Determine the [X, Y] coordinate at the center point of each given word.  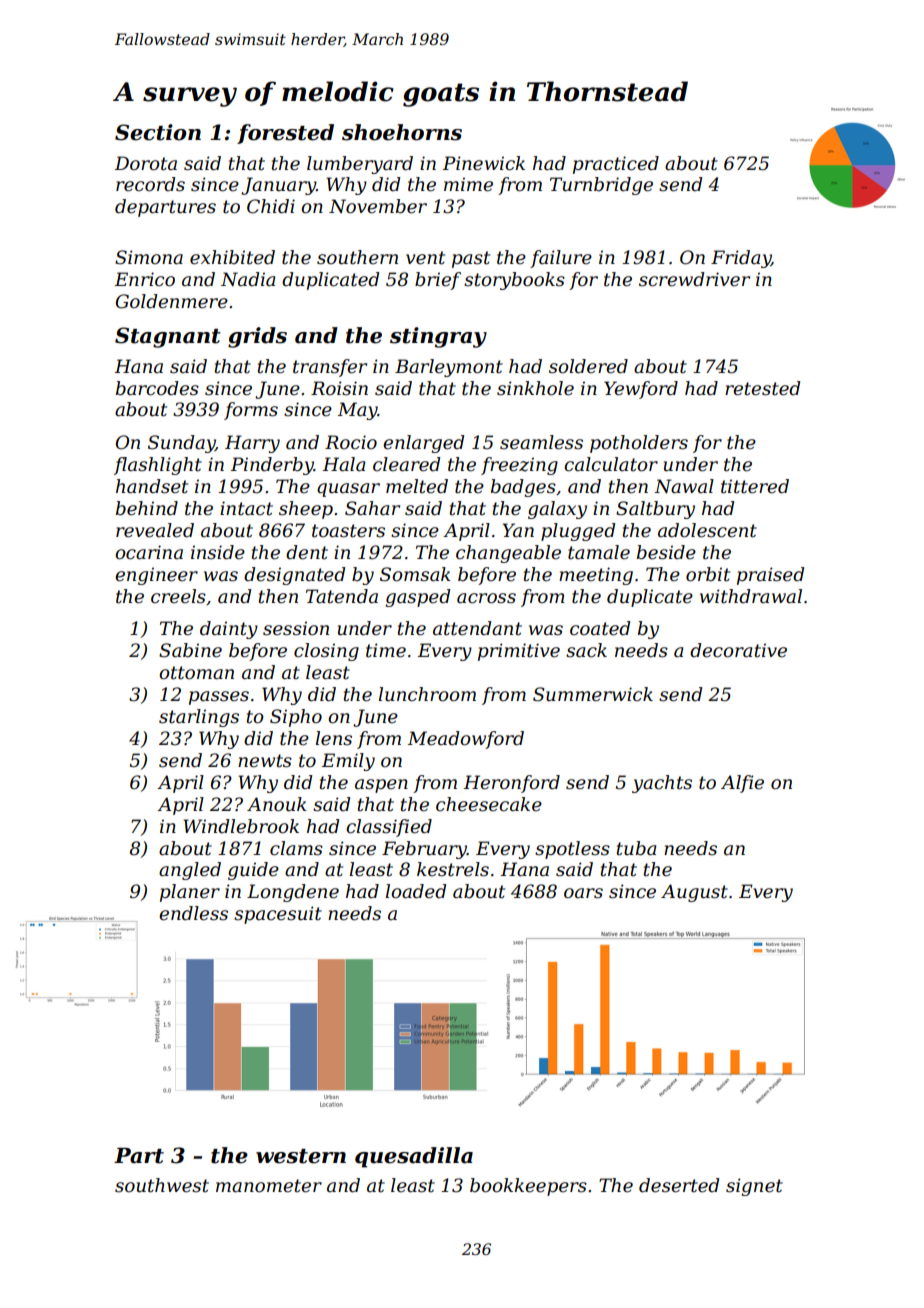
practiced [616, 165]
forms [251, 411]
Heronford [511, 784]
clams [296, 848]
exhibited [232, 257]
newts [265, 761]
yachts [662, 784]
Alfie [742, 784]
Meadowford [465, 740]
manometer [269, 1186]
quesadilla [414, 1157]
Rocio [351, 442]
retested [762, 388]
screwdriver [694, 279]
